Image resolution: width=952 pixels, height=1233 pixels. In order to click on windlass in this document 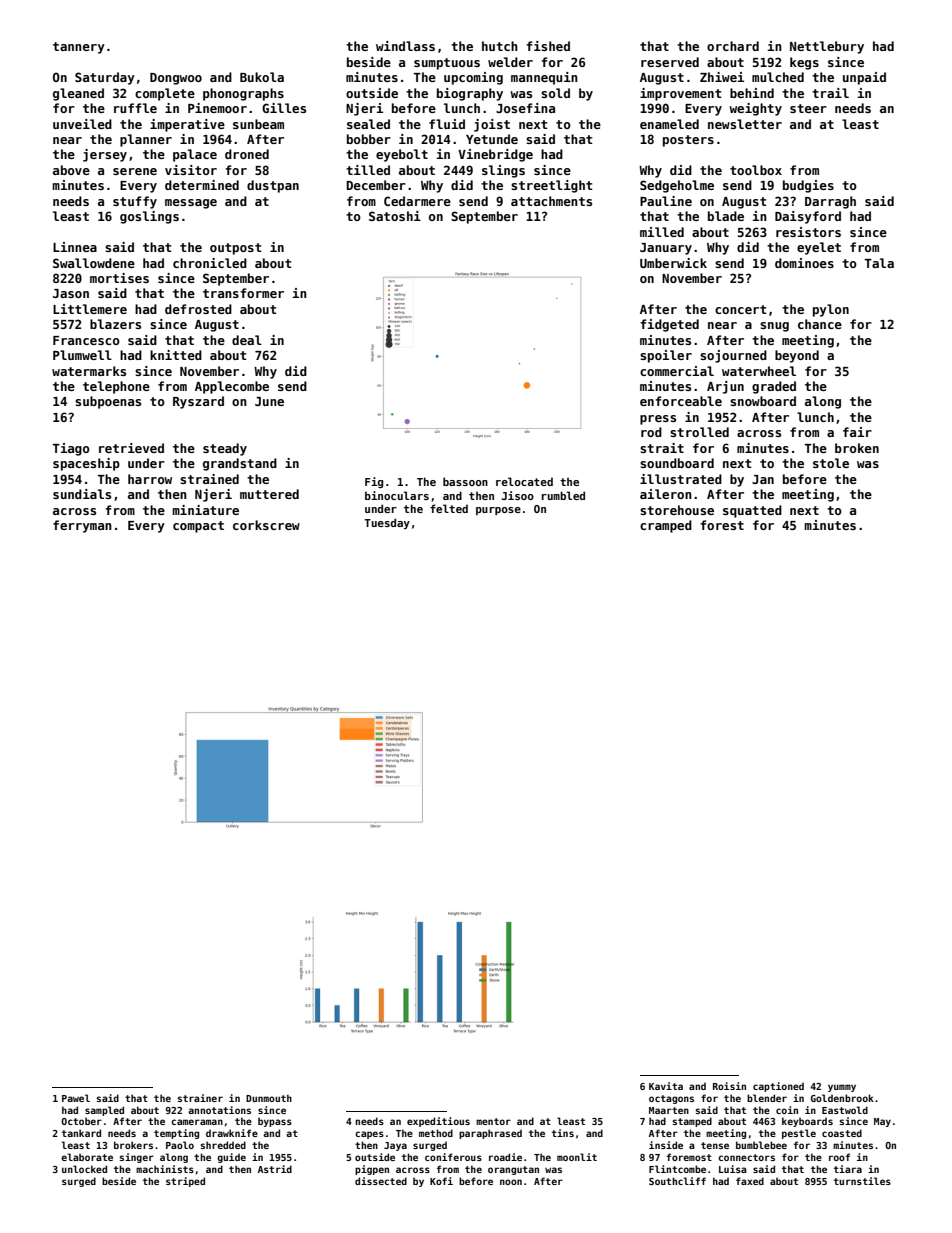, I will do `click(405, 46)`.
